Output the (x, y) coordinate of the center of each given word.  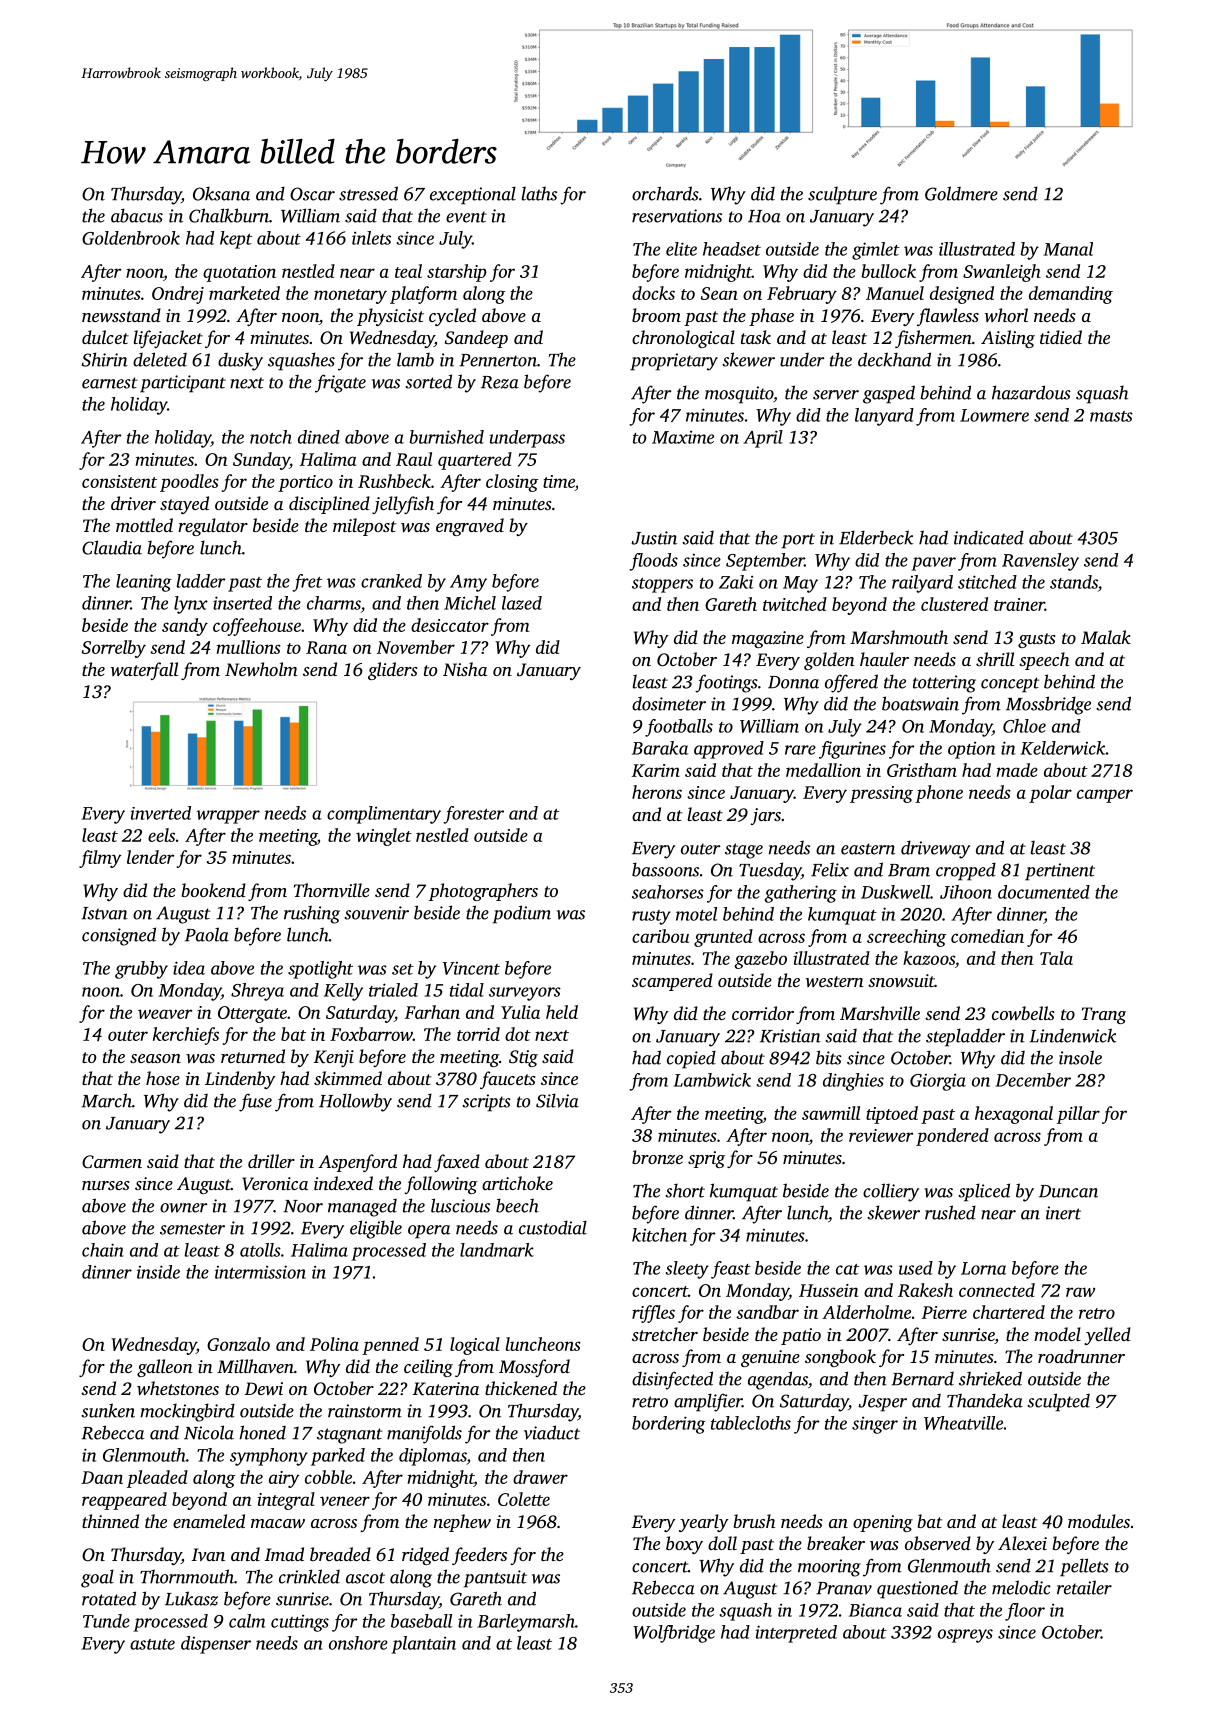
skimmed (348, 1078)
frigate (340, 383)
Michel (470, 603)
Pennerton (498, 360)
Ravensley (1040, 562)
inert (1063, 1213)
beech (517, 1205)
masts (1111, 416)
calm (247, 1621)
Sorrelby (114, 649)
